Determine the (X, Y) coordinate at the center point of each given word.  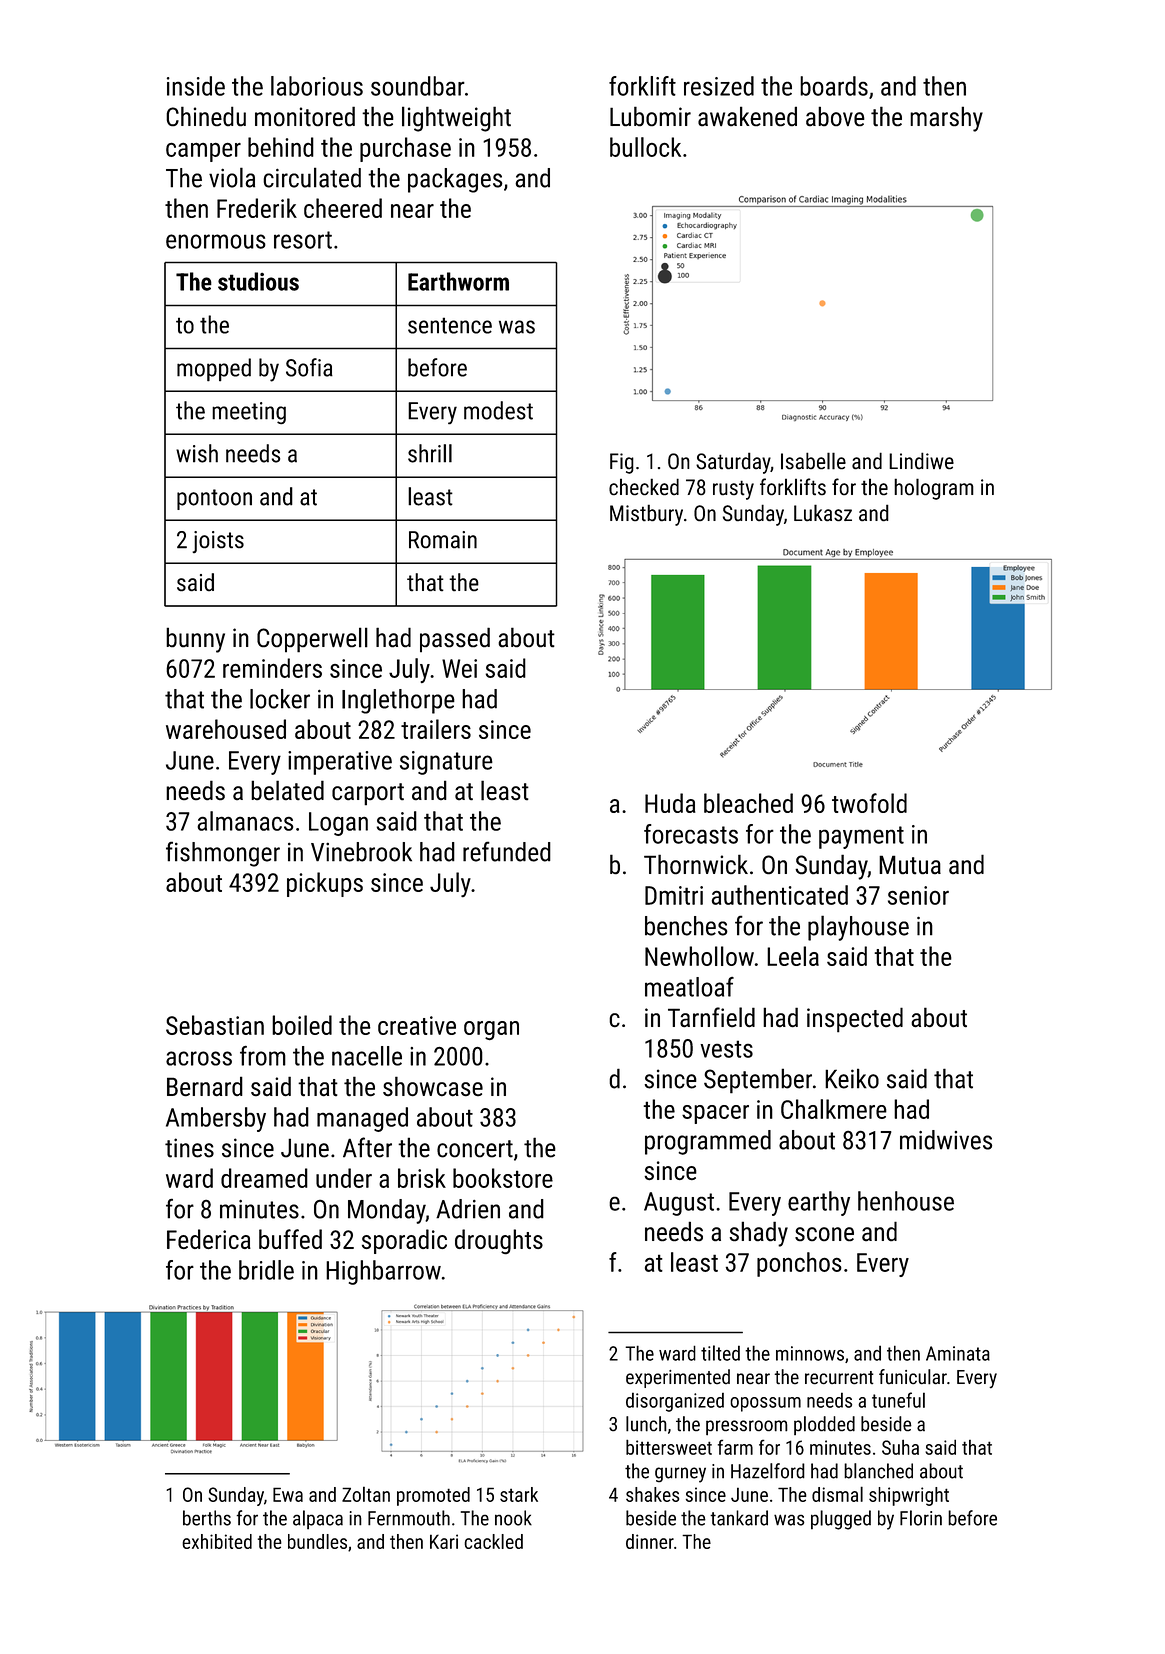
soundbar (418, 86)
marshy (946, 119)
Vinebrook (361, 852)
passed (455, 639)
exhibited (217, 1541)
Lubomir (650, 116)
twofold (869, 803)
